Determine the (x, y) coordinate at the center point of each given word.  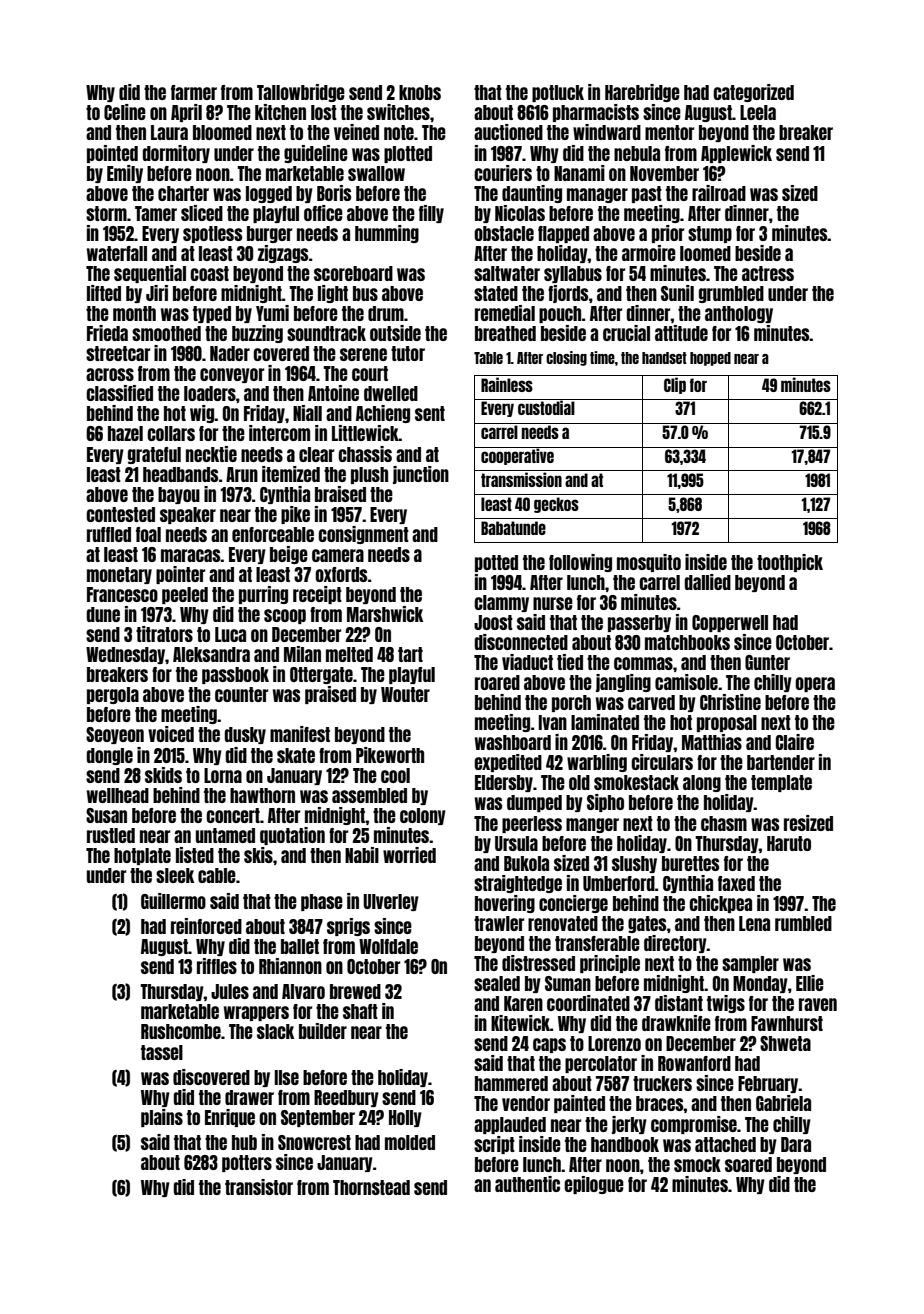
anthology (739, 314)
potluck (558, 93)
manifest (300, 734)
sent (430, 413)
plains (162, 1118)
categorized (753, 93)
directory (675, 944)
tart (410, 654)
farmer (194, 92)
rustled (111, 835)
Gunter (767, 662)
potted (496, 563)
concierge (573, 904)
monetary (119, 575)
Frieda (107, 333)
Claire (795, 742)
